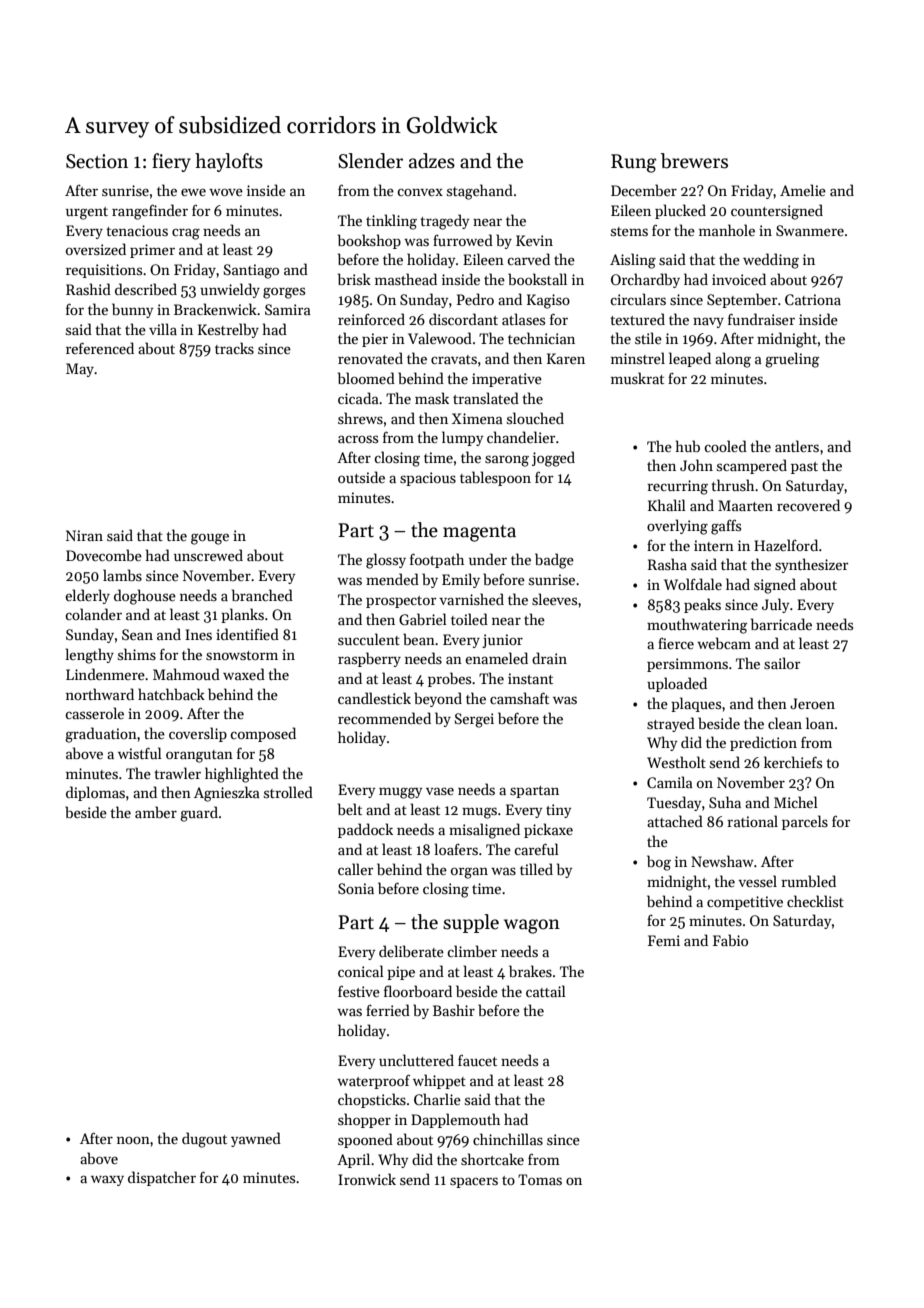 This image has height=1308, width=924. What do you see at coordinates (210, 539) in the image?
I see `gouge` at bounding box center [210, 539].
